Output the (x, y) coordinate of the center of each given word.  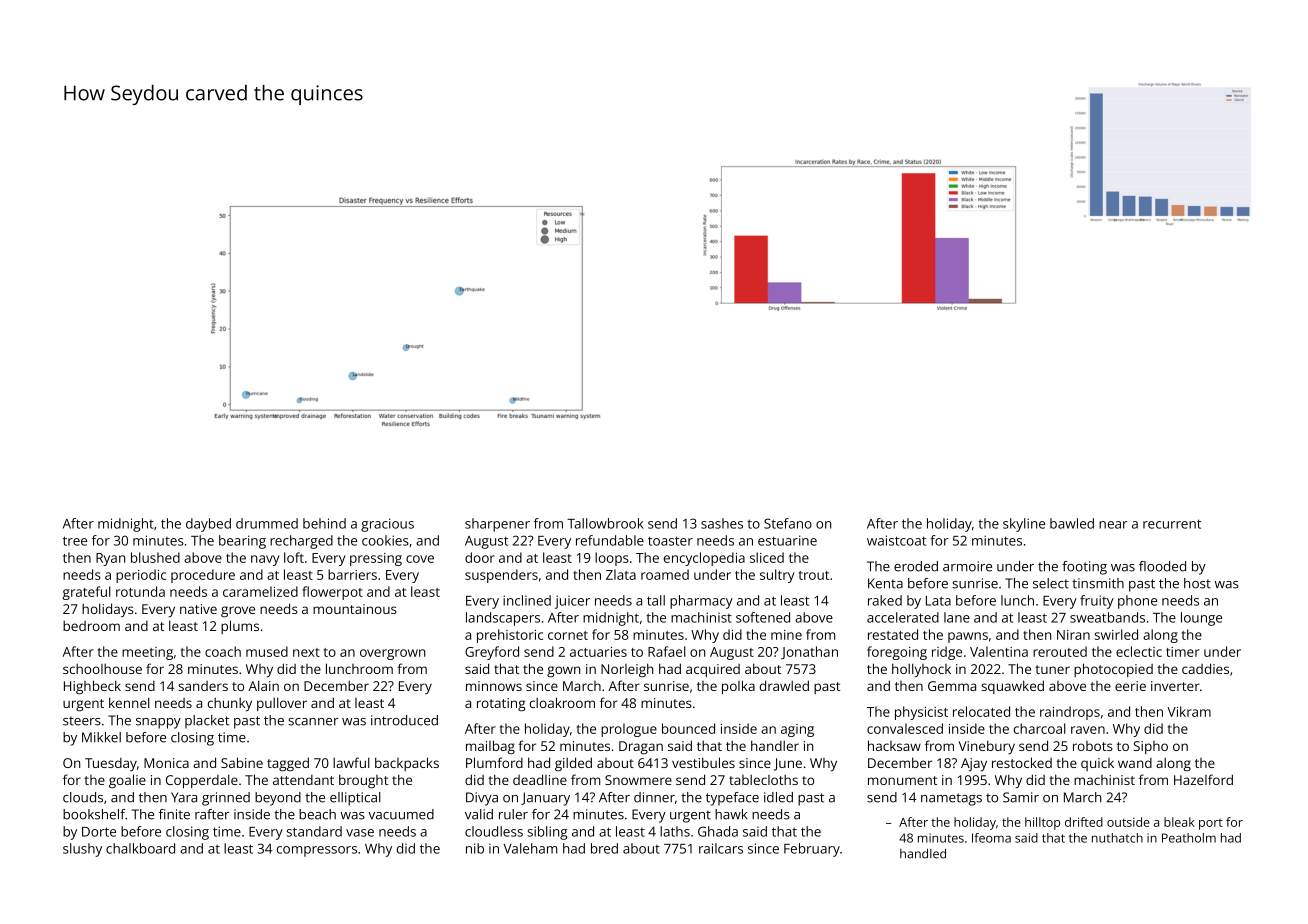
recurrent (1172, 524)
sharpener (497, 525)
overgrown (392, 654)
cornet (568, 635)
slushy (82, 850)
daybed (208, 525)
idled (778, 797)
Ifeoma (991, 838)
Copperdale (202, 781)
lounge (1201, 619)
